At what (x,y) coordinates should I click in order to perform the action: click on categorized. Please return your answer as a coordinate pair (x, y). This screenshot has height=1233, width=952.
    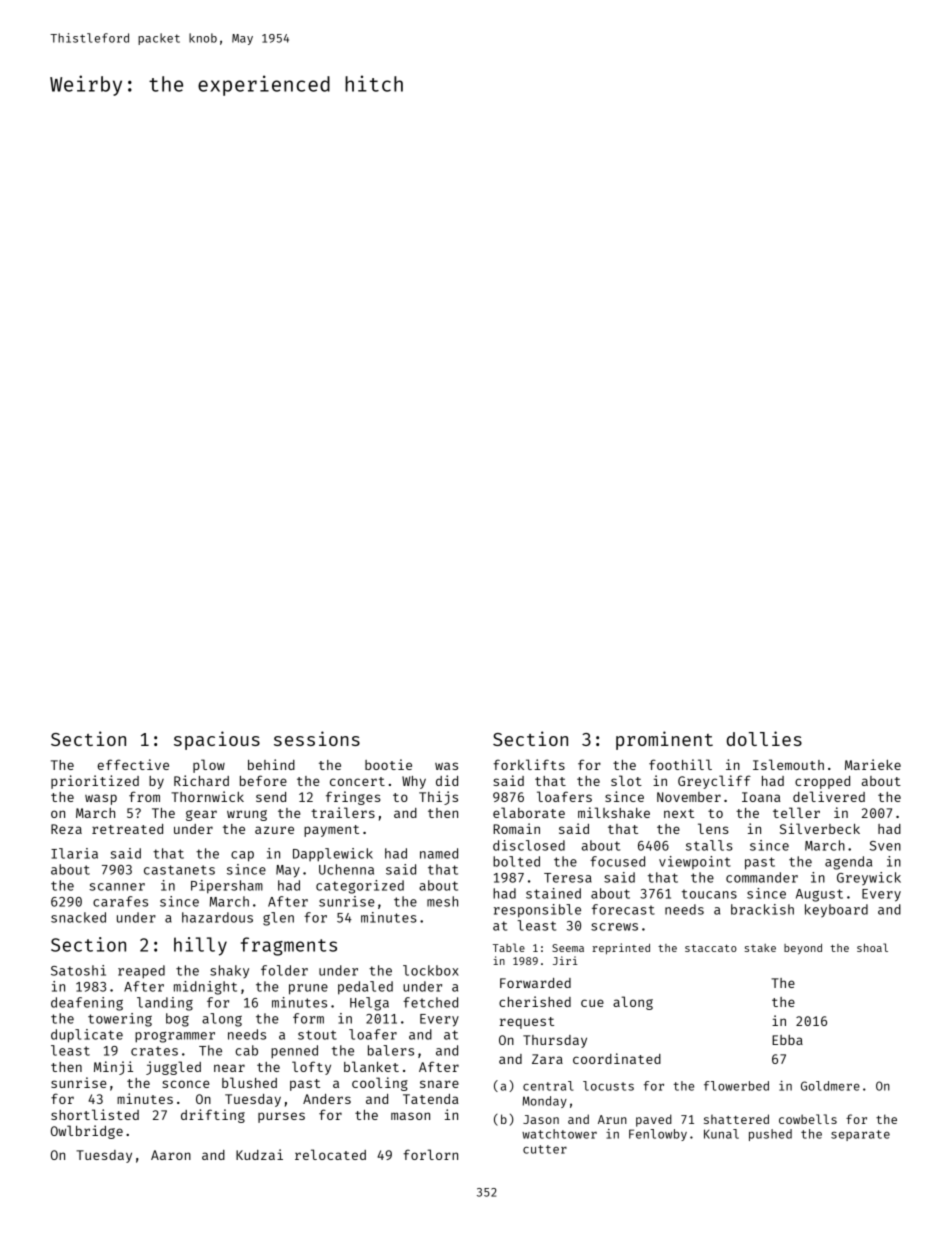
    Looking at the image, I should click on (360, 887).
